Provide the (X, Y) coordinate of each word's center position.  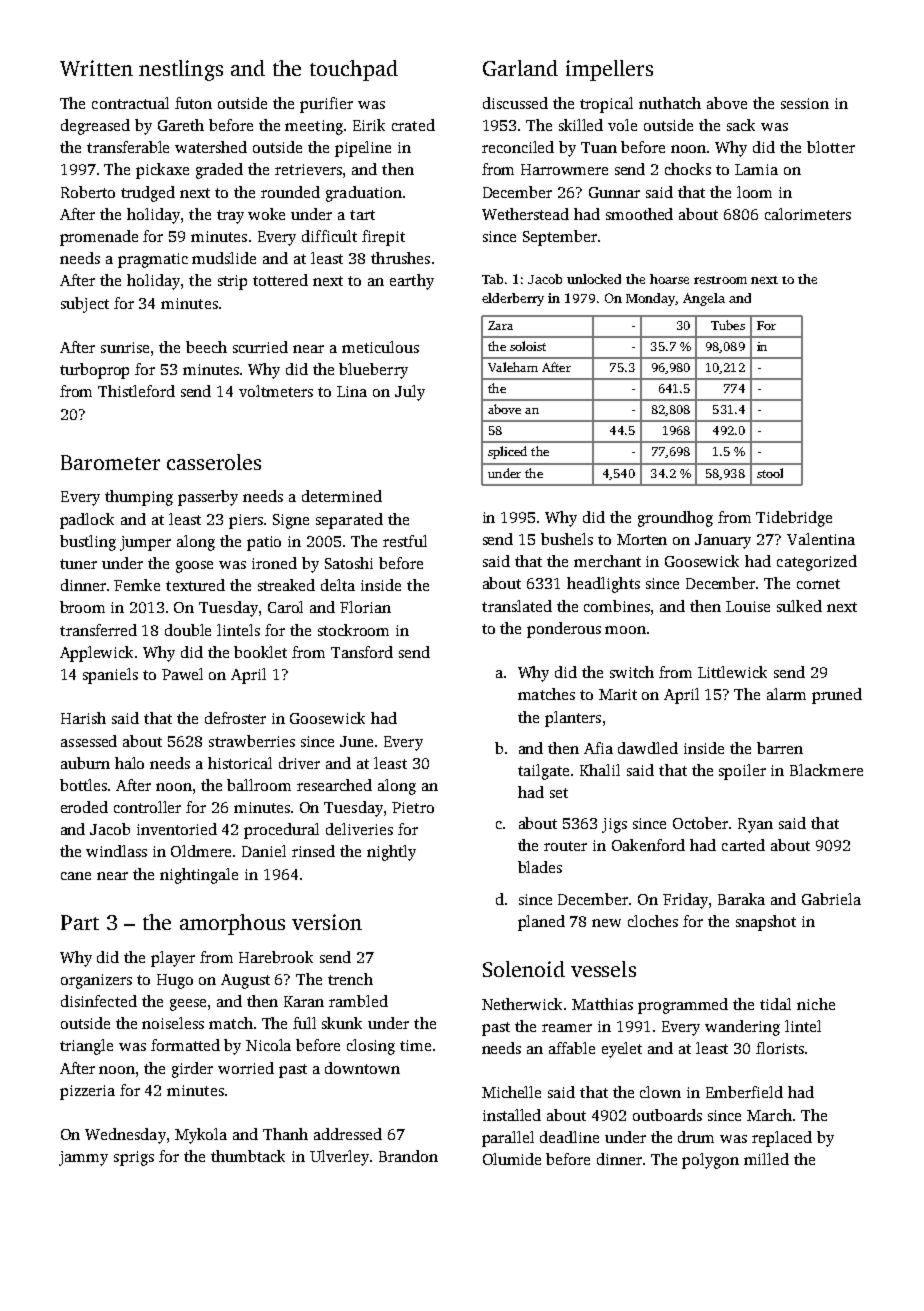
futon (193, 103)
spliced (507, 452)
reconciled (518, 147)
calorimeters (808, 214)
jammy (83, 1158)
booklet (260, 652)
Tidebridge (794, 519)
